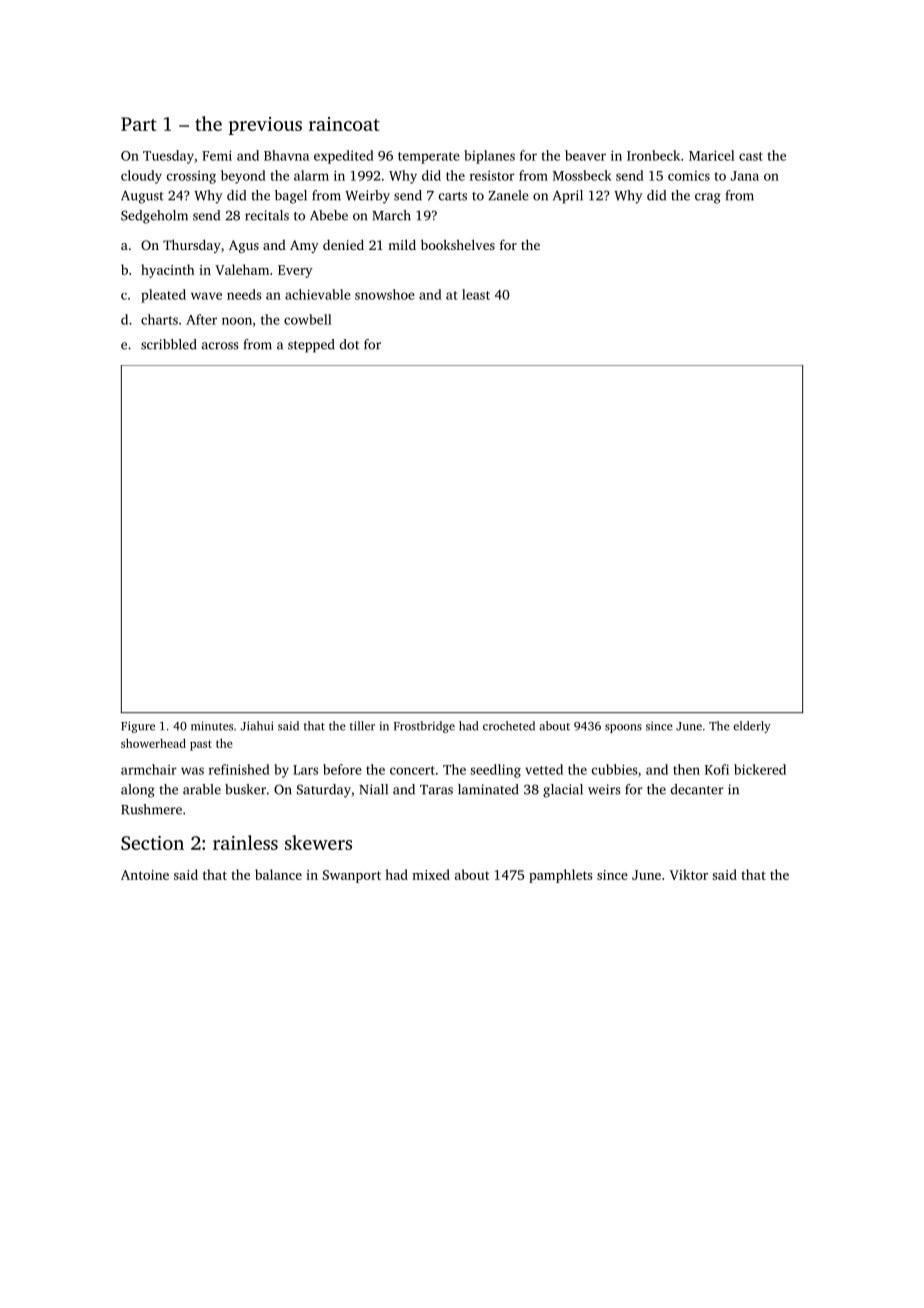  What do you see at coordinates (476, 294) in the image?
I see `least` at bounding box center [476, 294].
